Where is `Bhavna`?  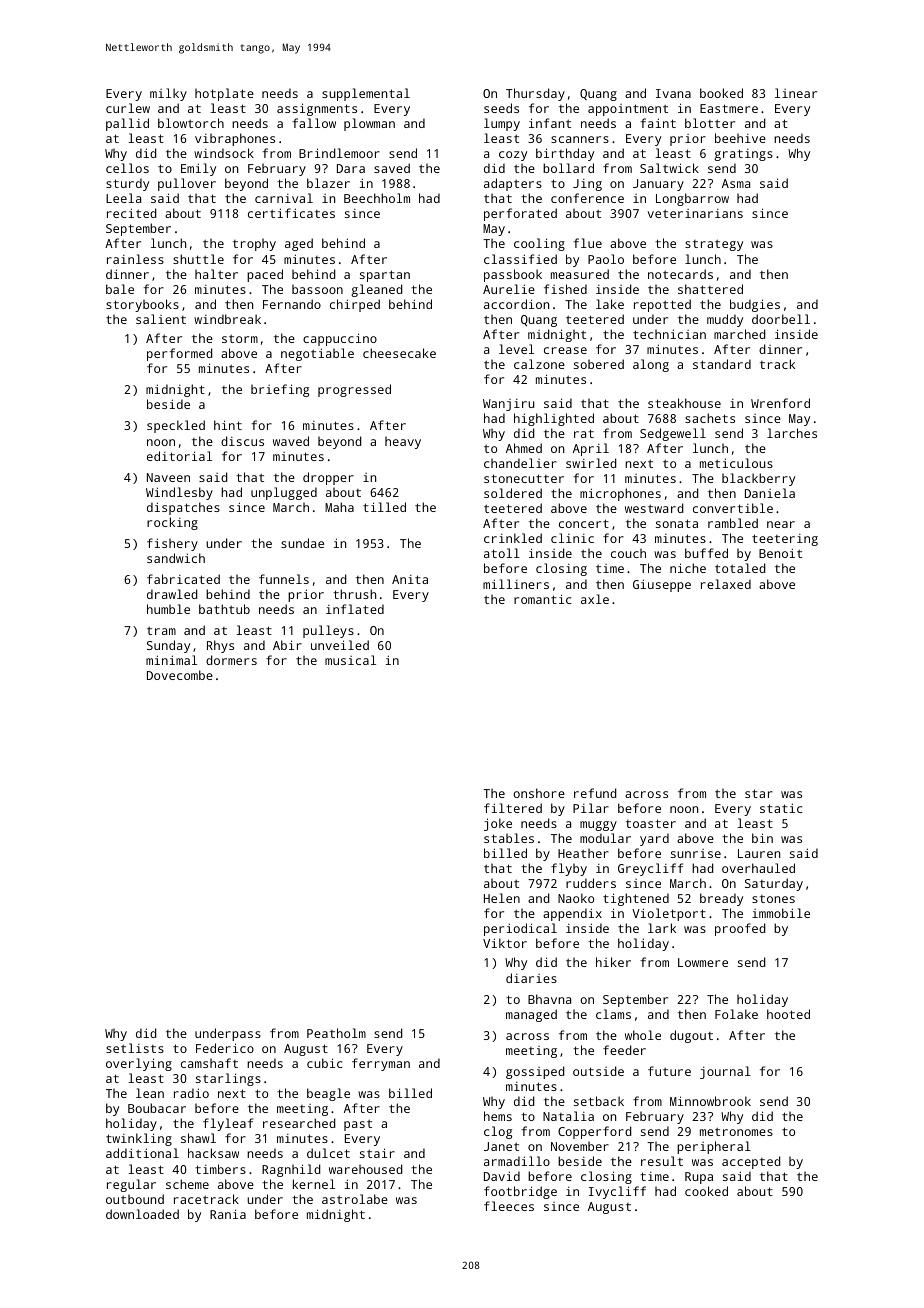
Bhavna is located at coordinates (549, 999).
